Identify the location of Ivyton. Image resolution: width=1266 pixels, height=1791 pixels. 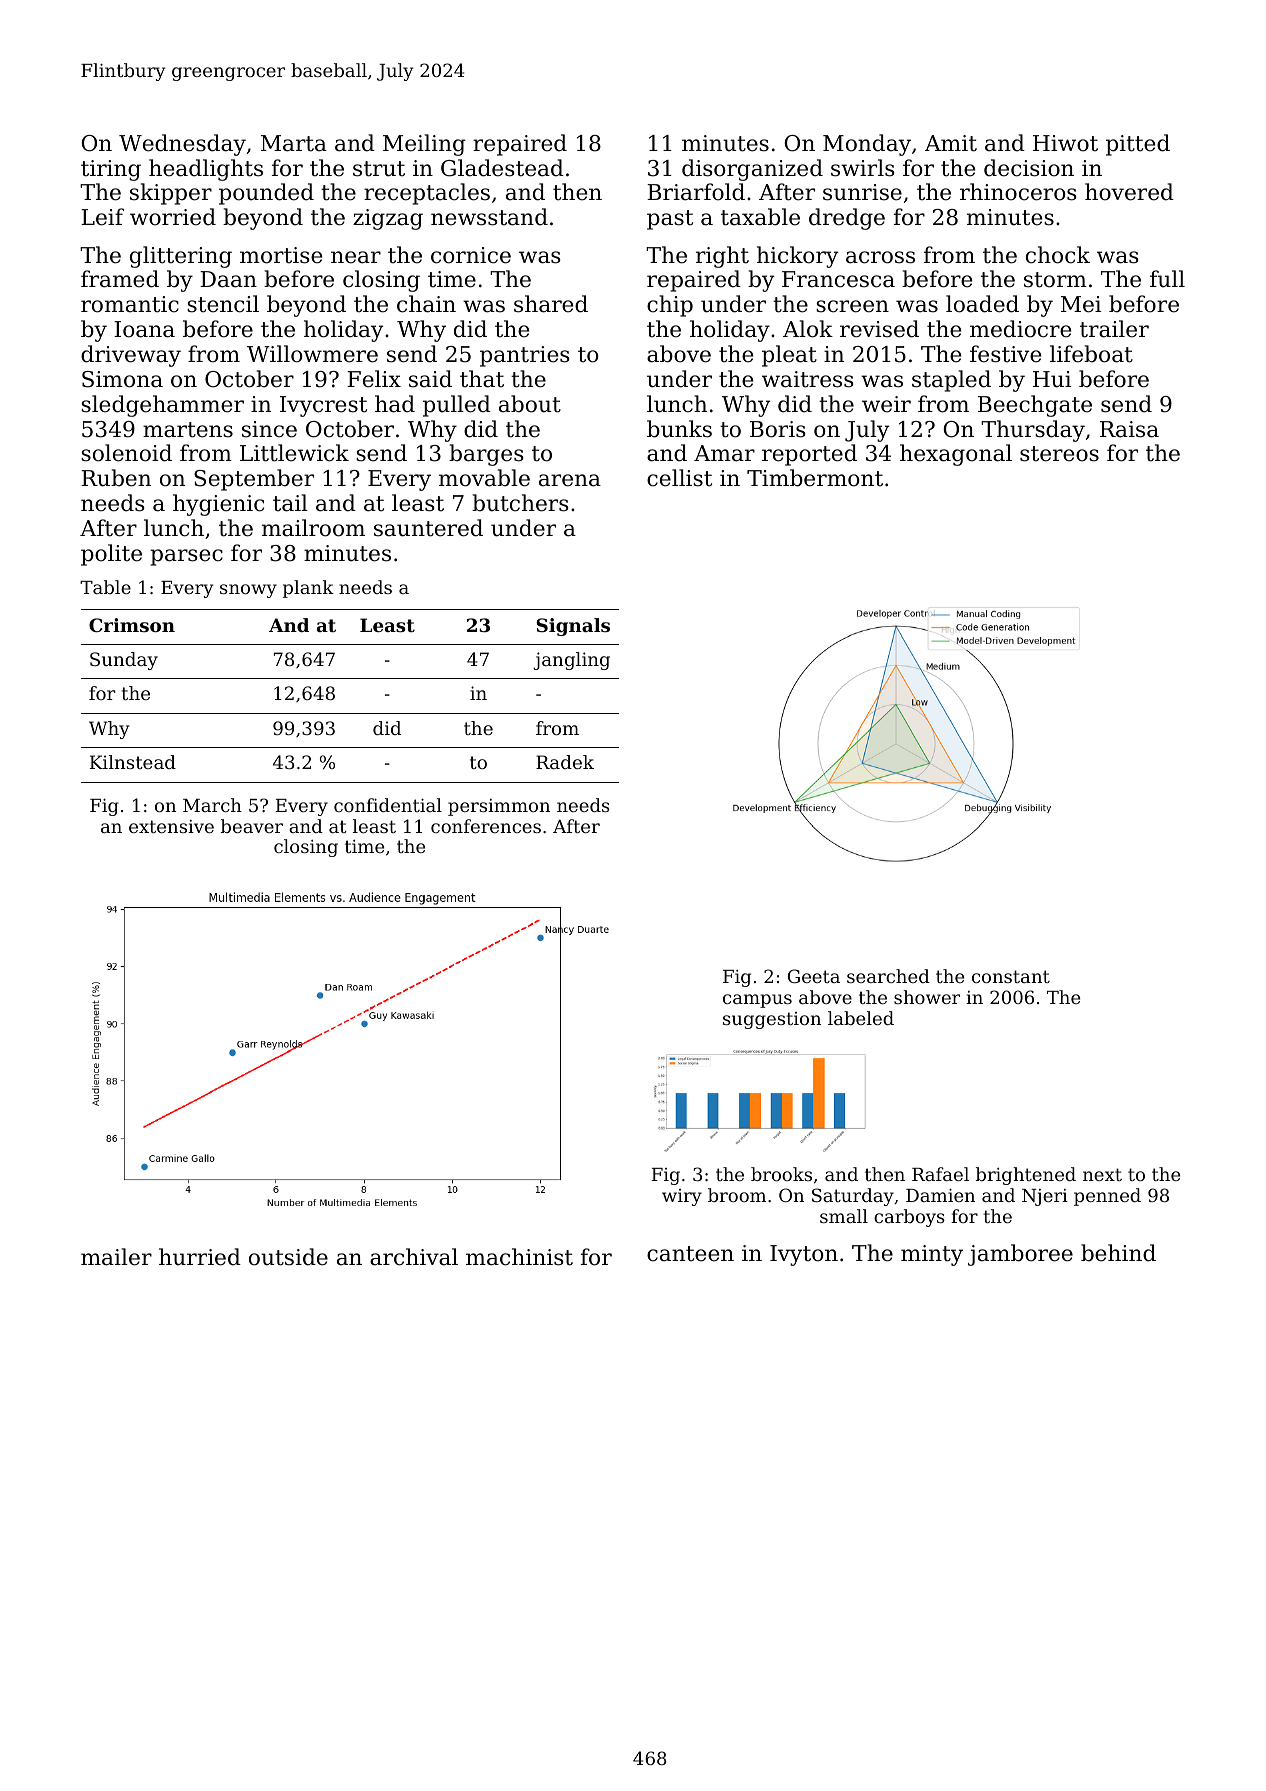
(804, 1255).
